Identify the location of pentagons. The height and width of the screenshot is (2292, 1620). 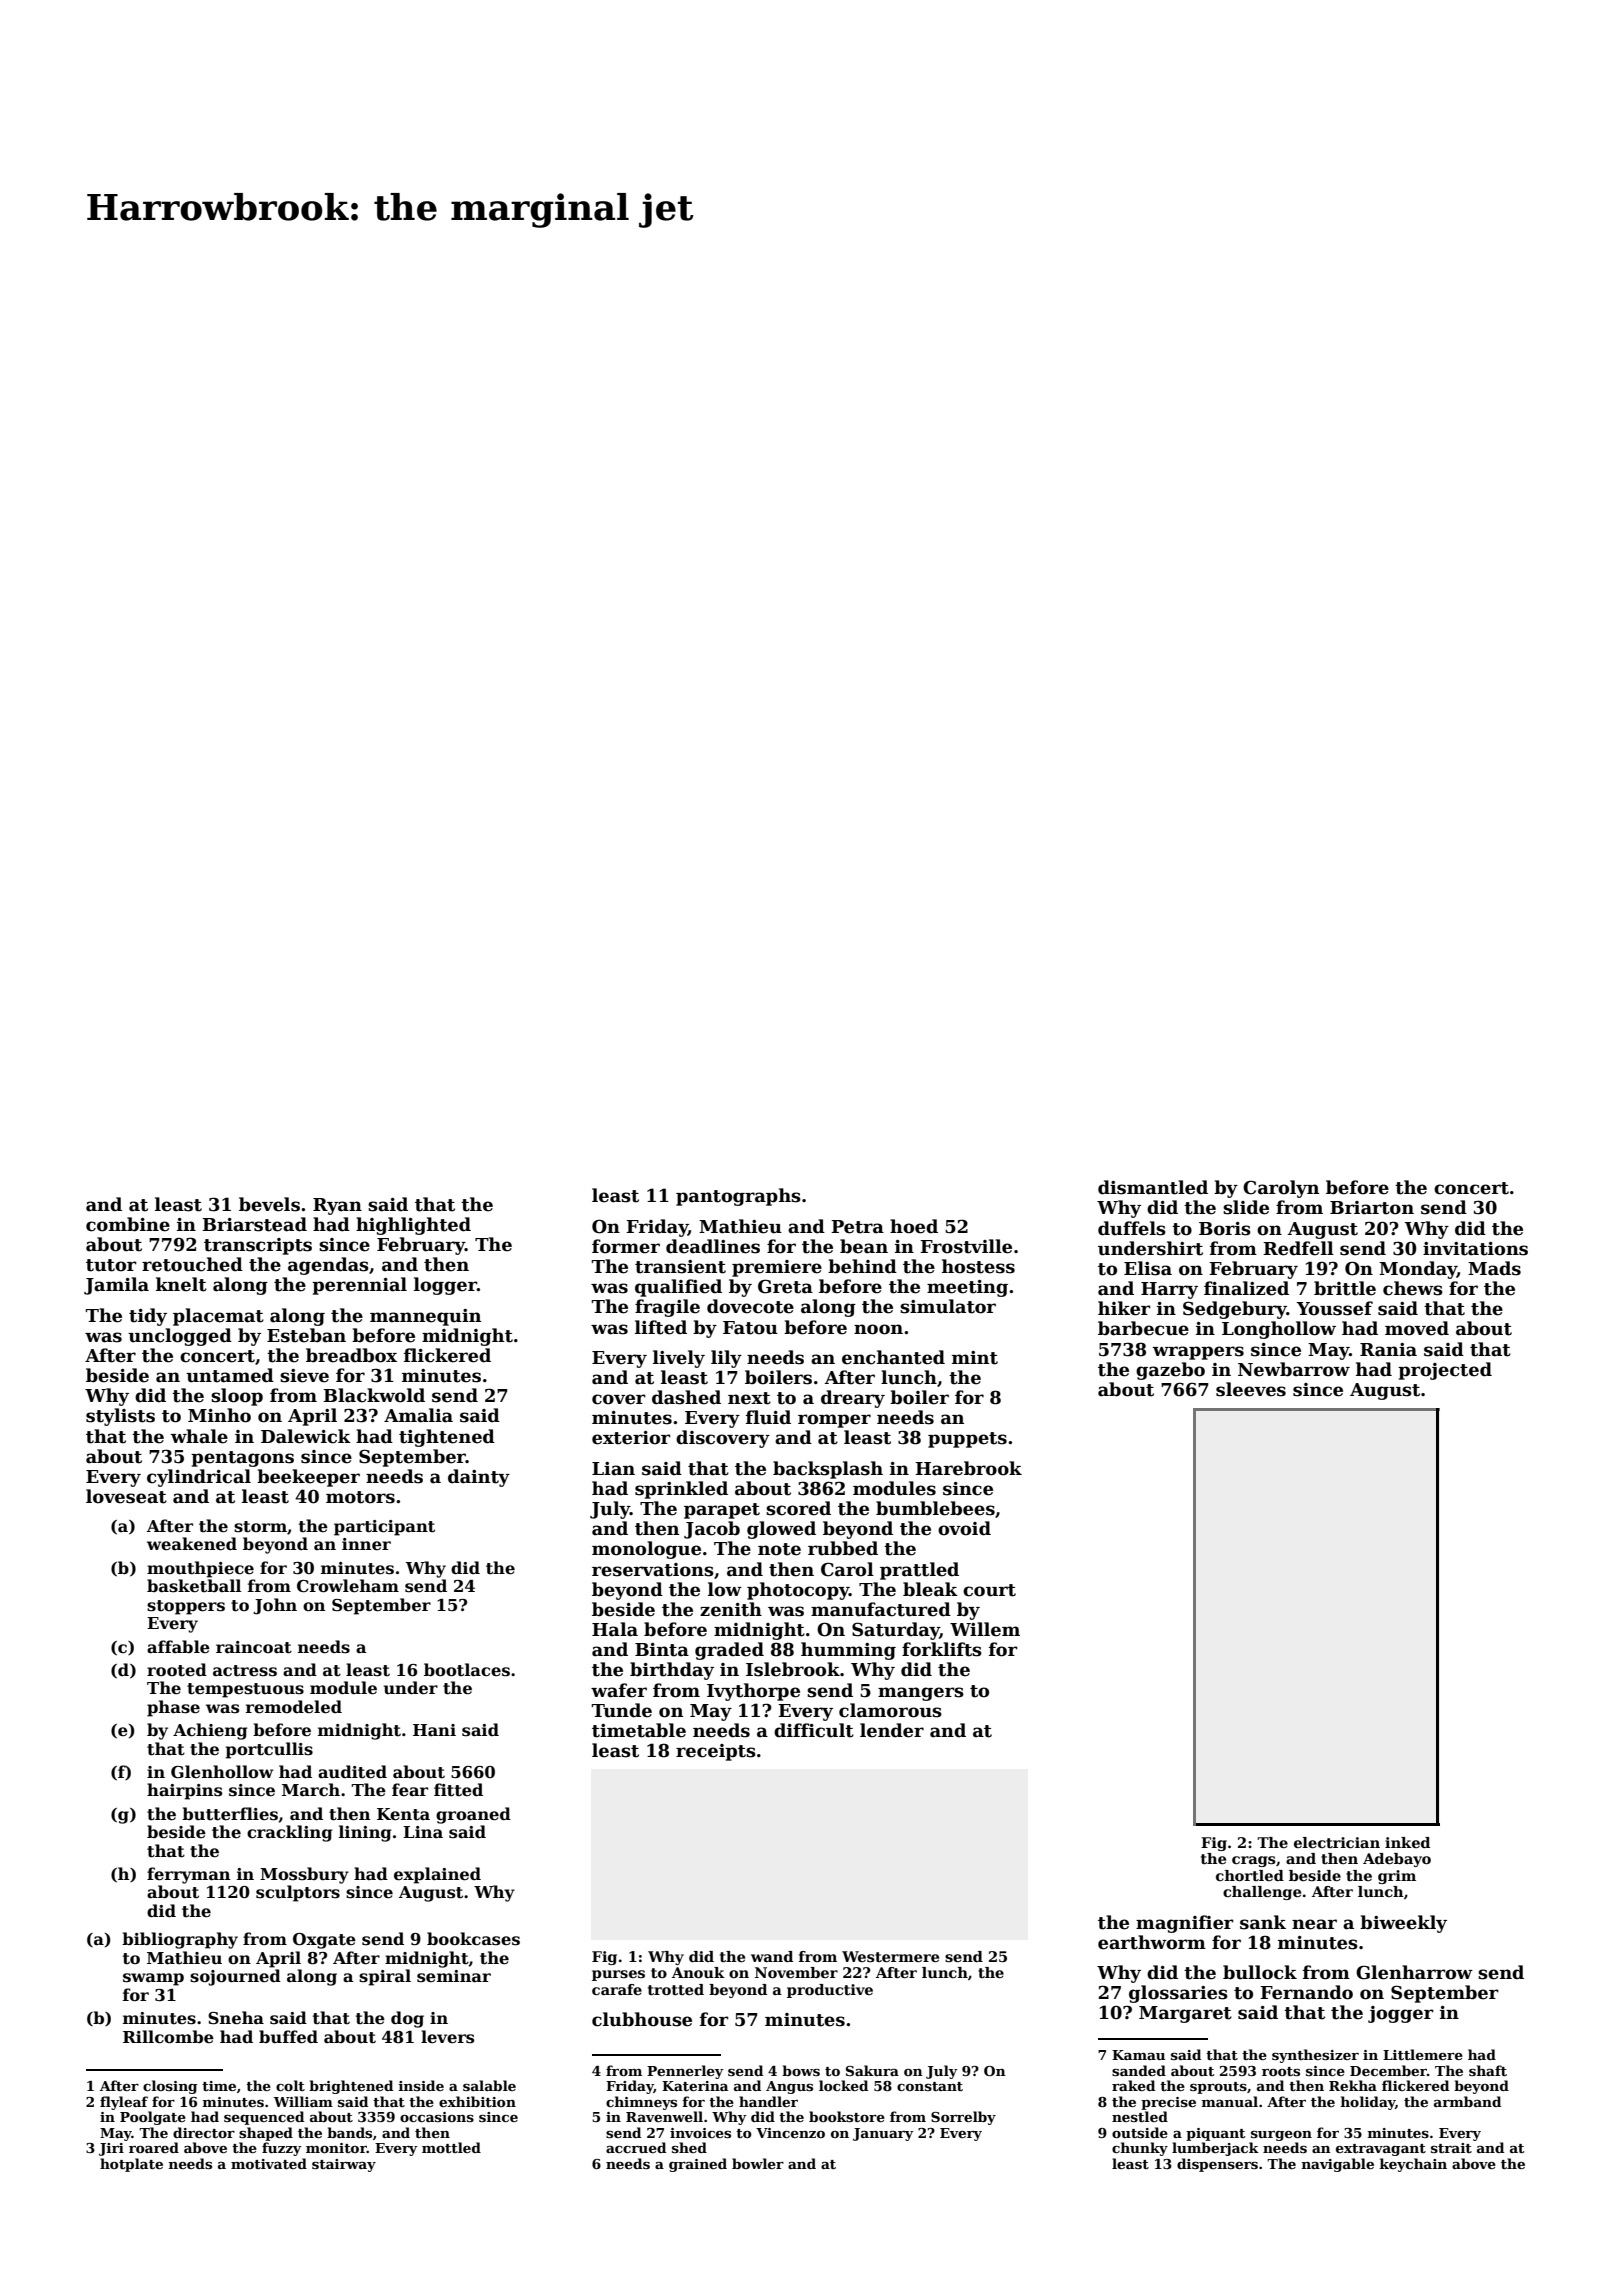
(242, 1459).
